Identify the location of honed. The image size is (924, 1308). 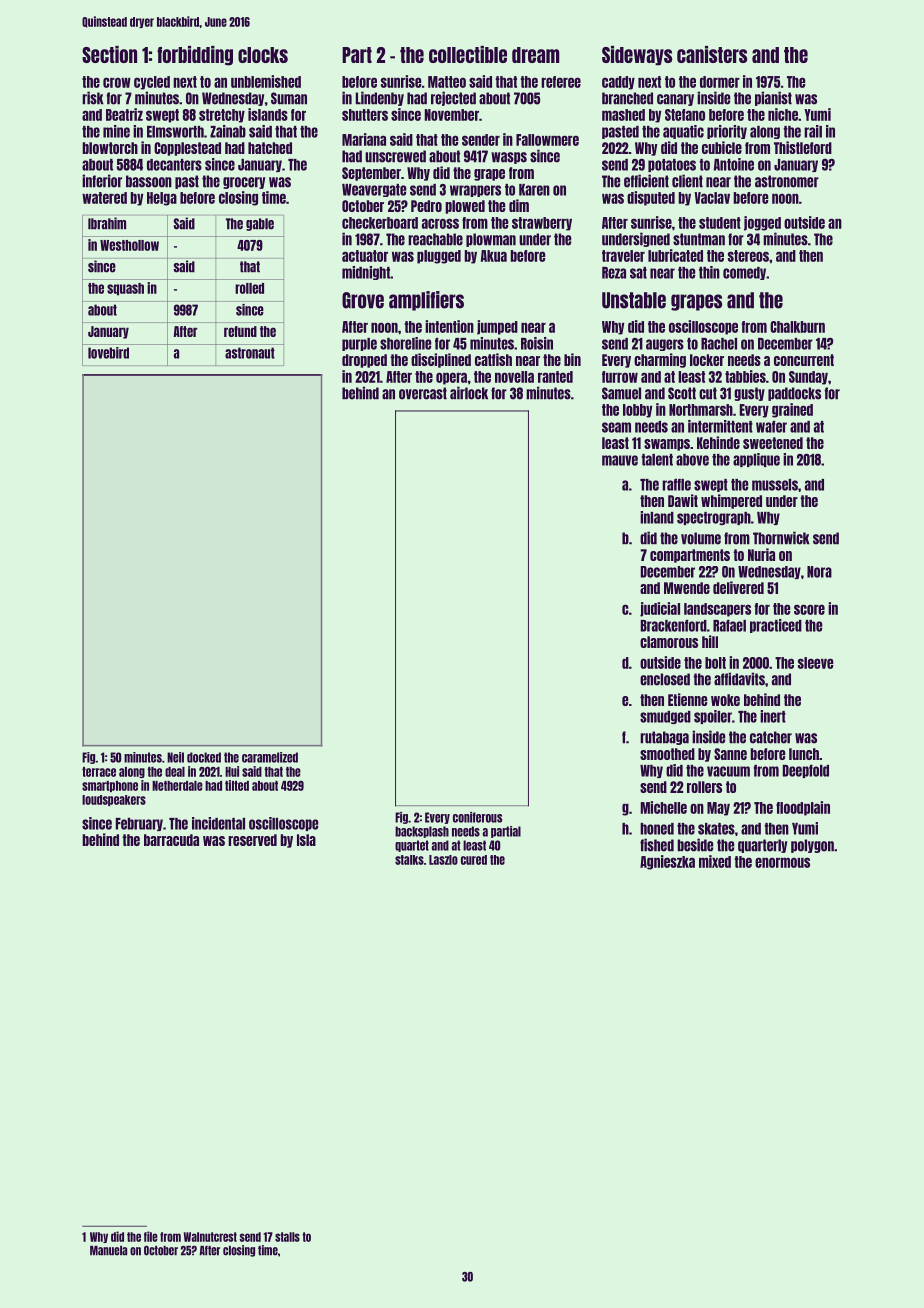
(657, 829).
